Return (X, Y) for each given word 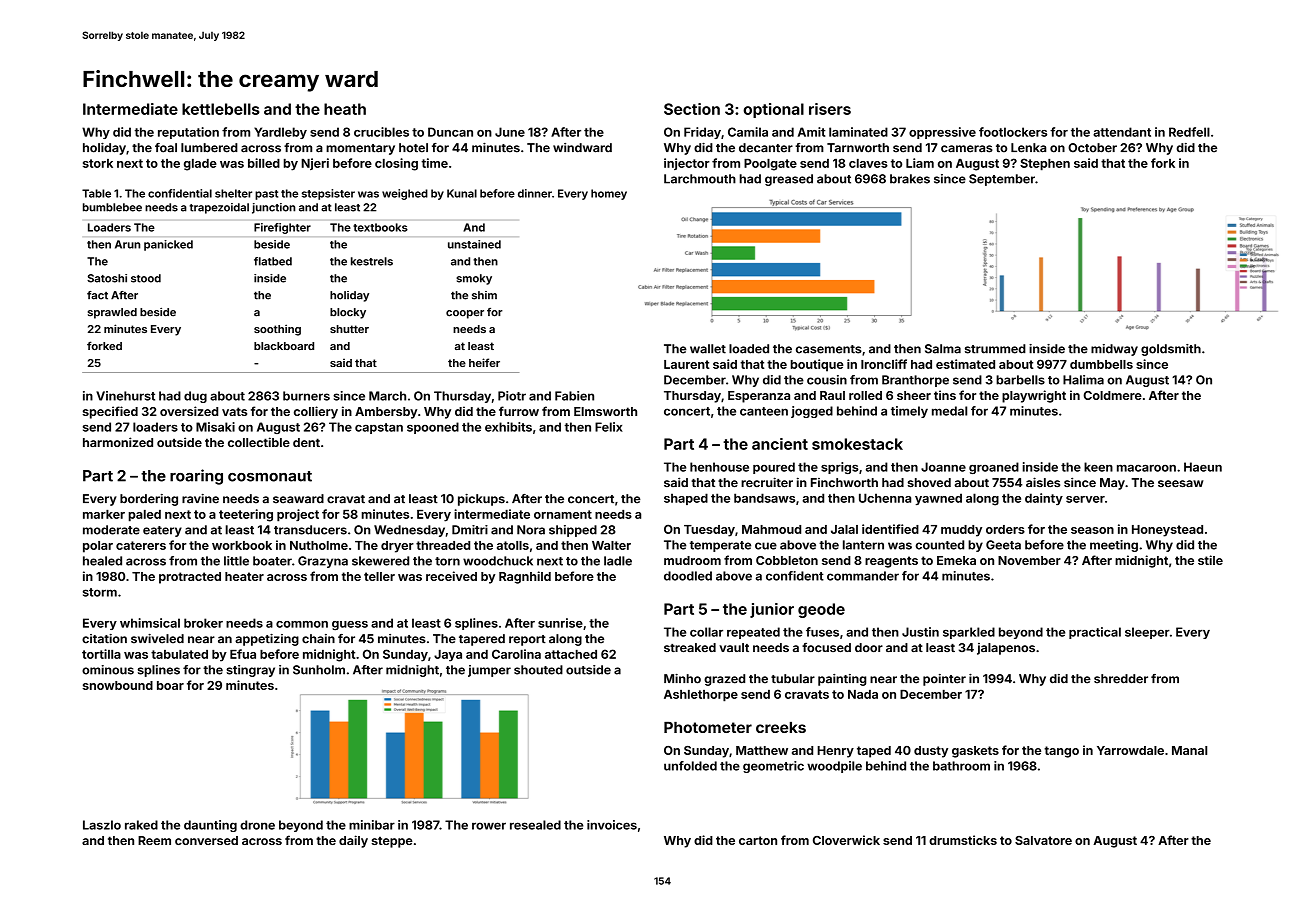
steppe (392, 842)
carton (758, 840)
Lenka (1028, 148)
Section (692, 109)
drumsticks (963, 840)
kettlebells (221, 109)
